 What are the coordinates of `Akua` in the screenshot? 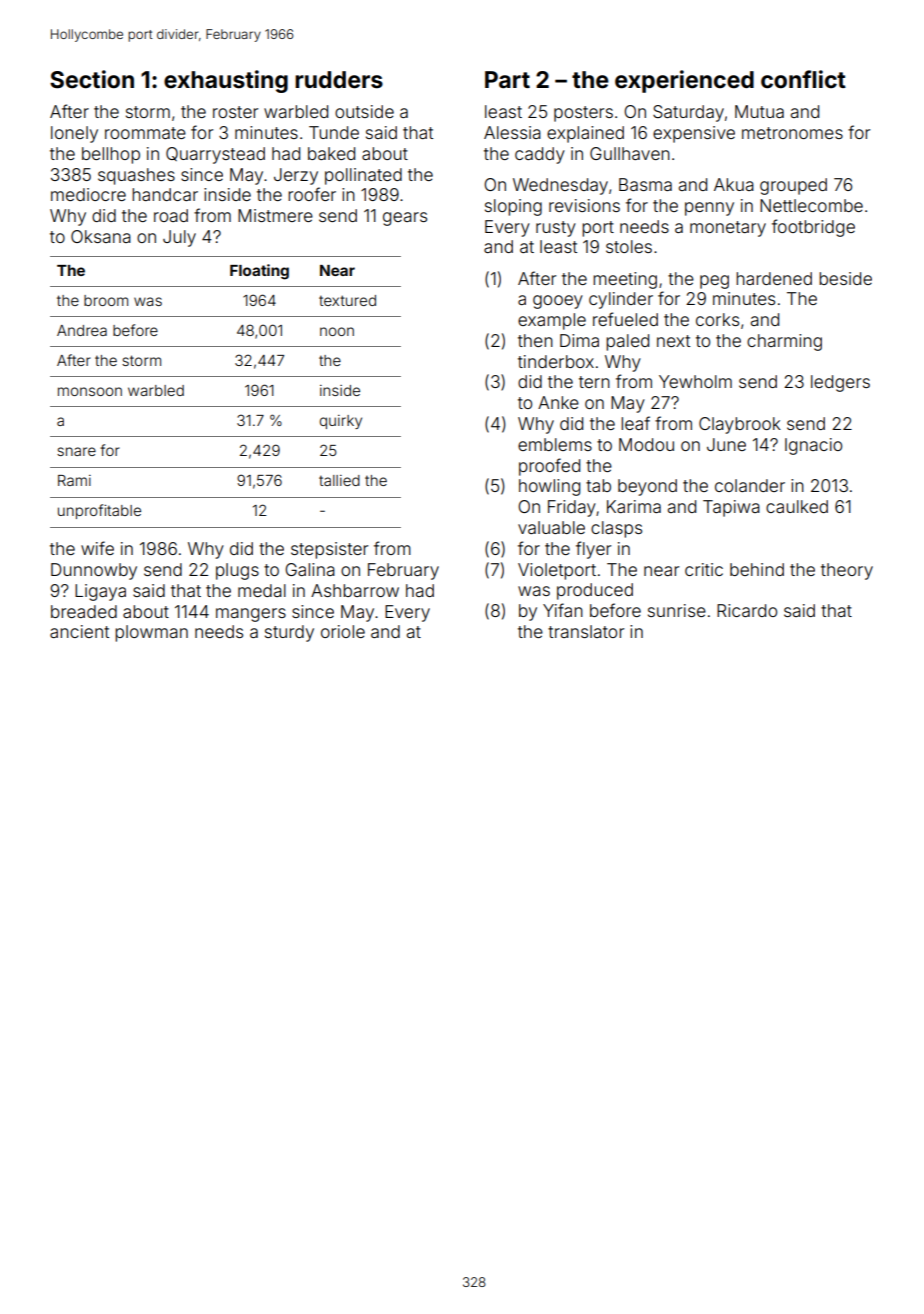 It's located at (734, 184).
